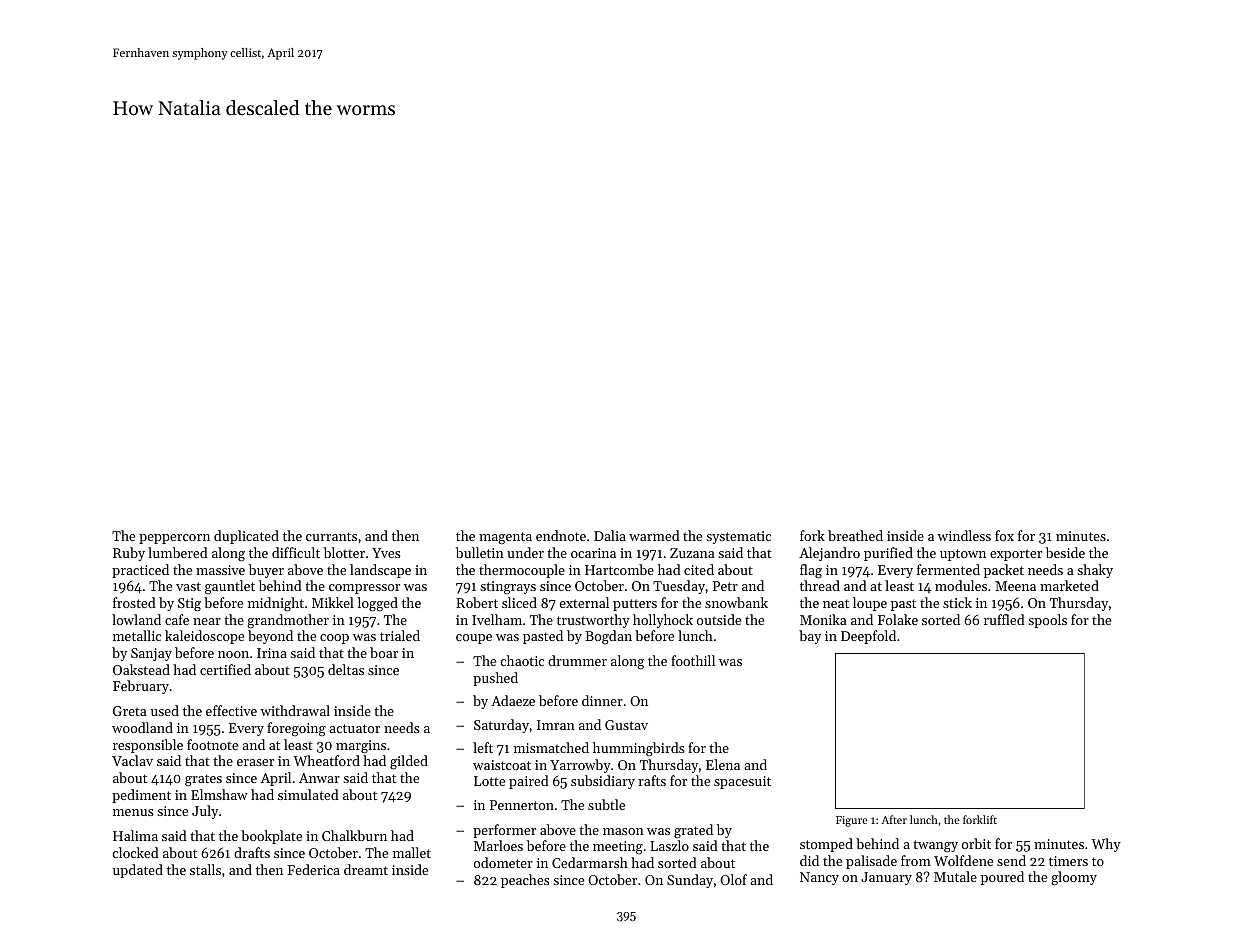 The width and height of the page is (1233, 952). Describe the element at coordinates (719, 619) in the page. I see `outside` at that location.
